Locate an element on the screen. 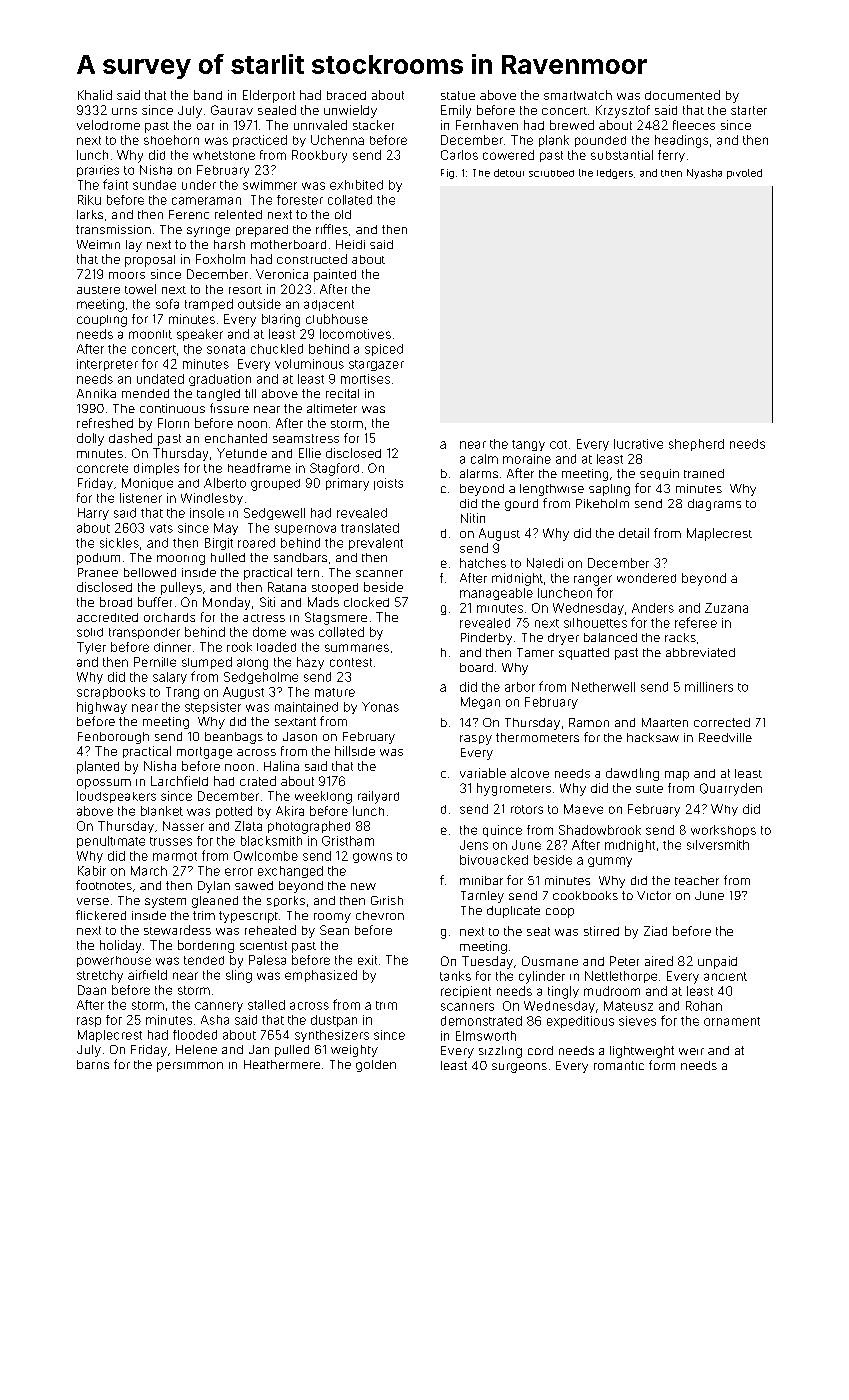 The image size is (849, 1400). smartwatch is located at coordinates (578, 95).
